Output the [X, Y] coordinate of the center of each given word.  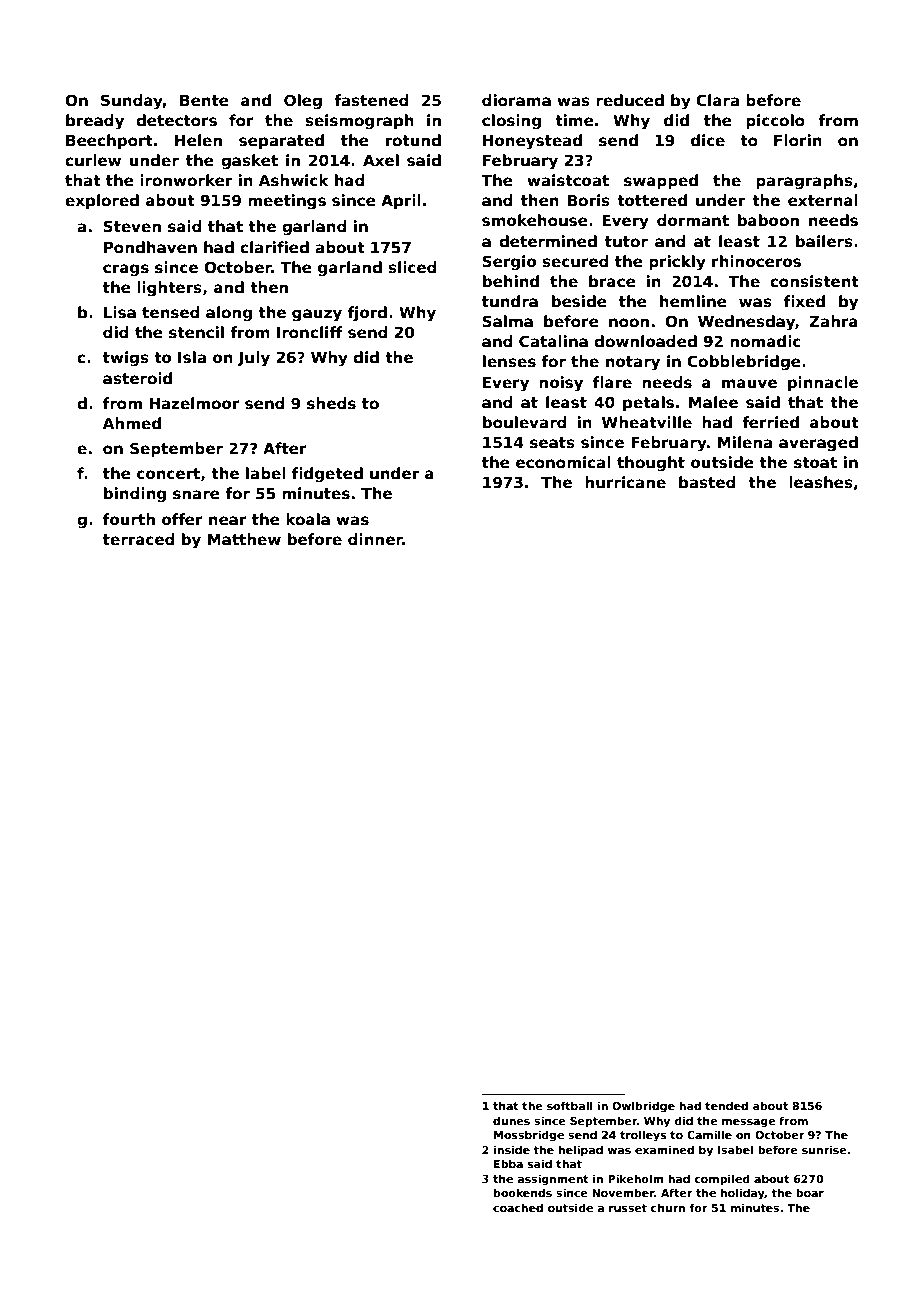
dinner [375, 539]
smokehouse [535, 220]
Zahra [833, 321]
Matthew [244, 539]
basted [707, 482]
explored [102, 201]
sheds [331, 403]
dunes [511, 1120]
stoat [815, 463]
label [266, 473]
